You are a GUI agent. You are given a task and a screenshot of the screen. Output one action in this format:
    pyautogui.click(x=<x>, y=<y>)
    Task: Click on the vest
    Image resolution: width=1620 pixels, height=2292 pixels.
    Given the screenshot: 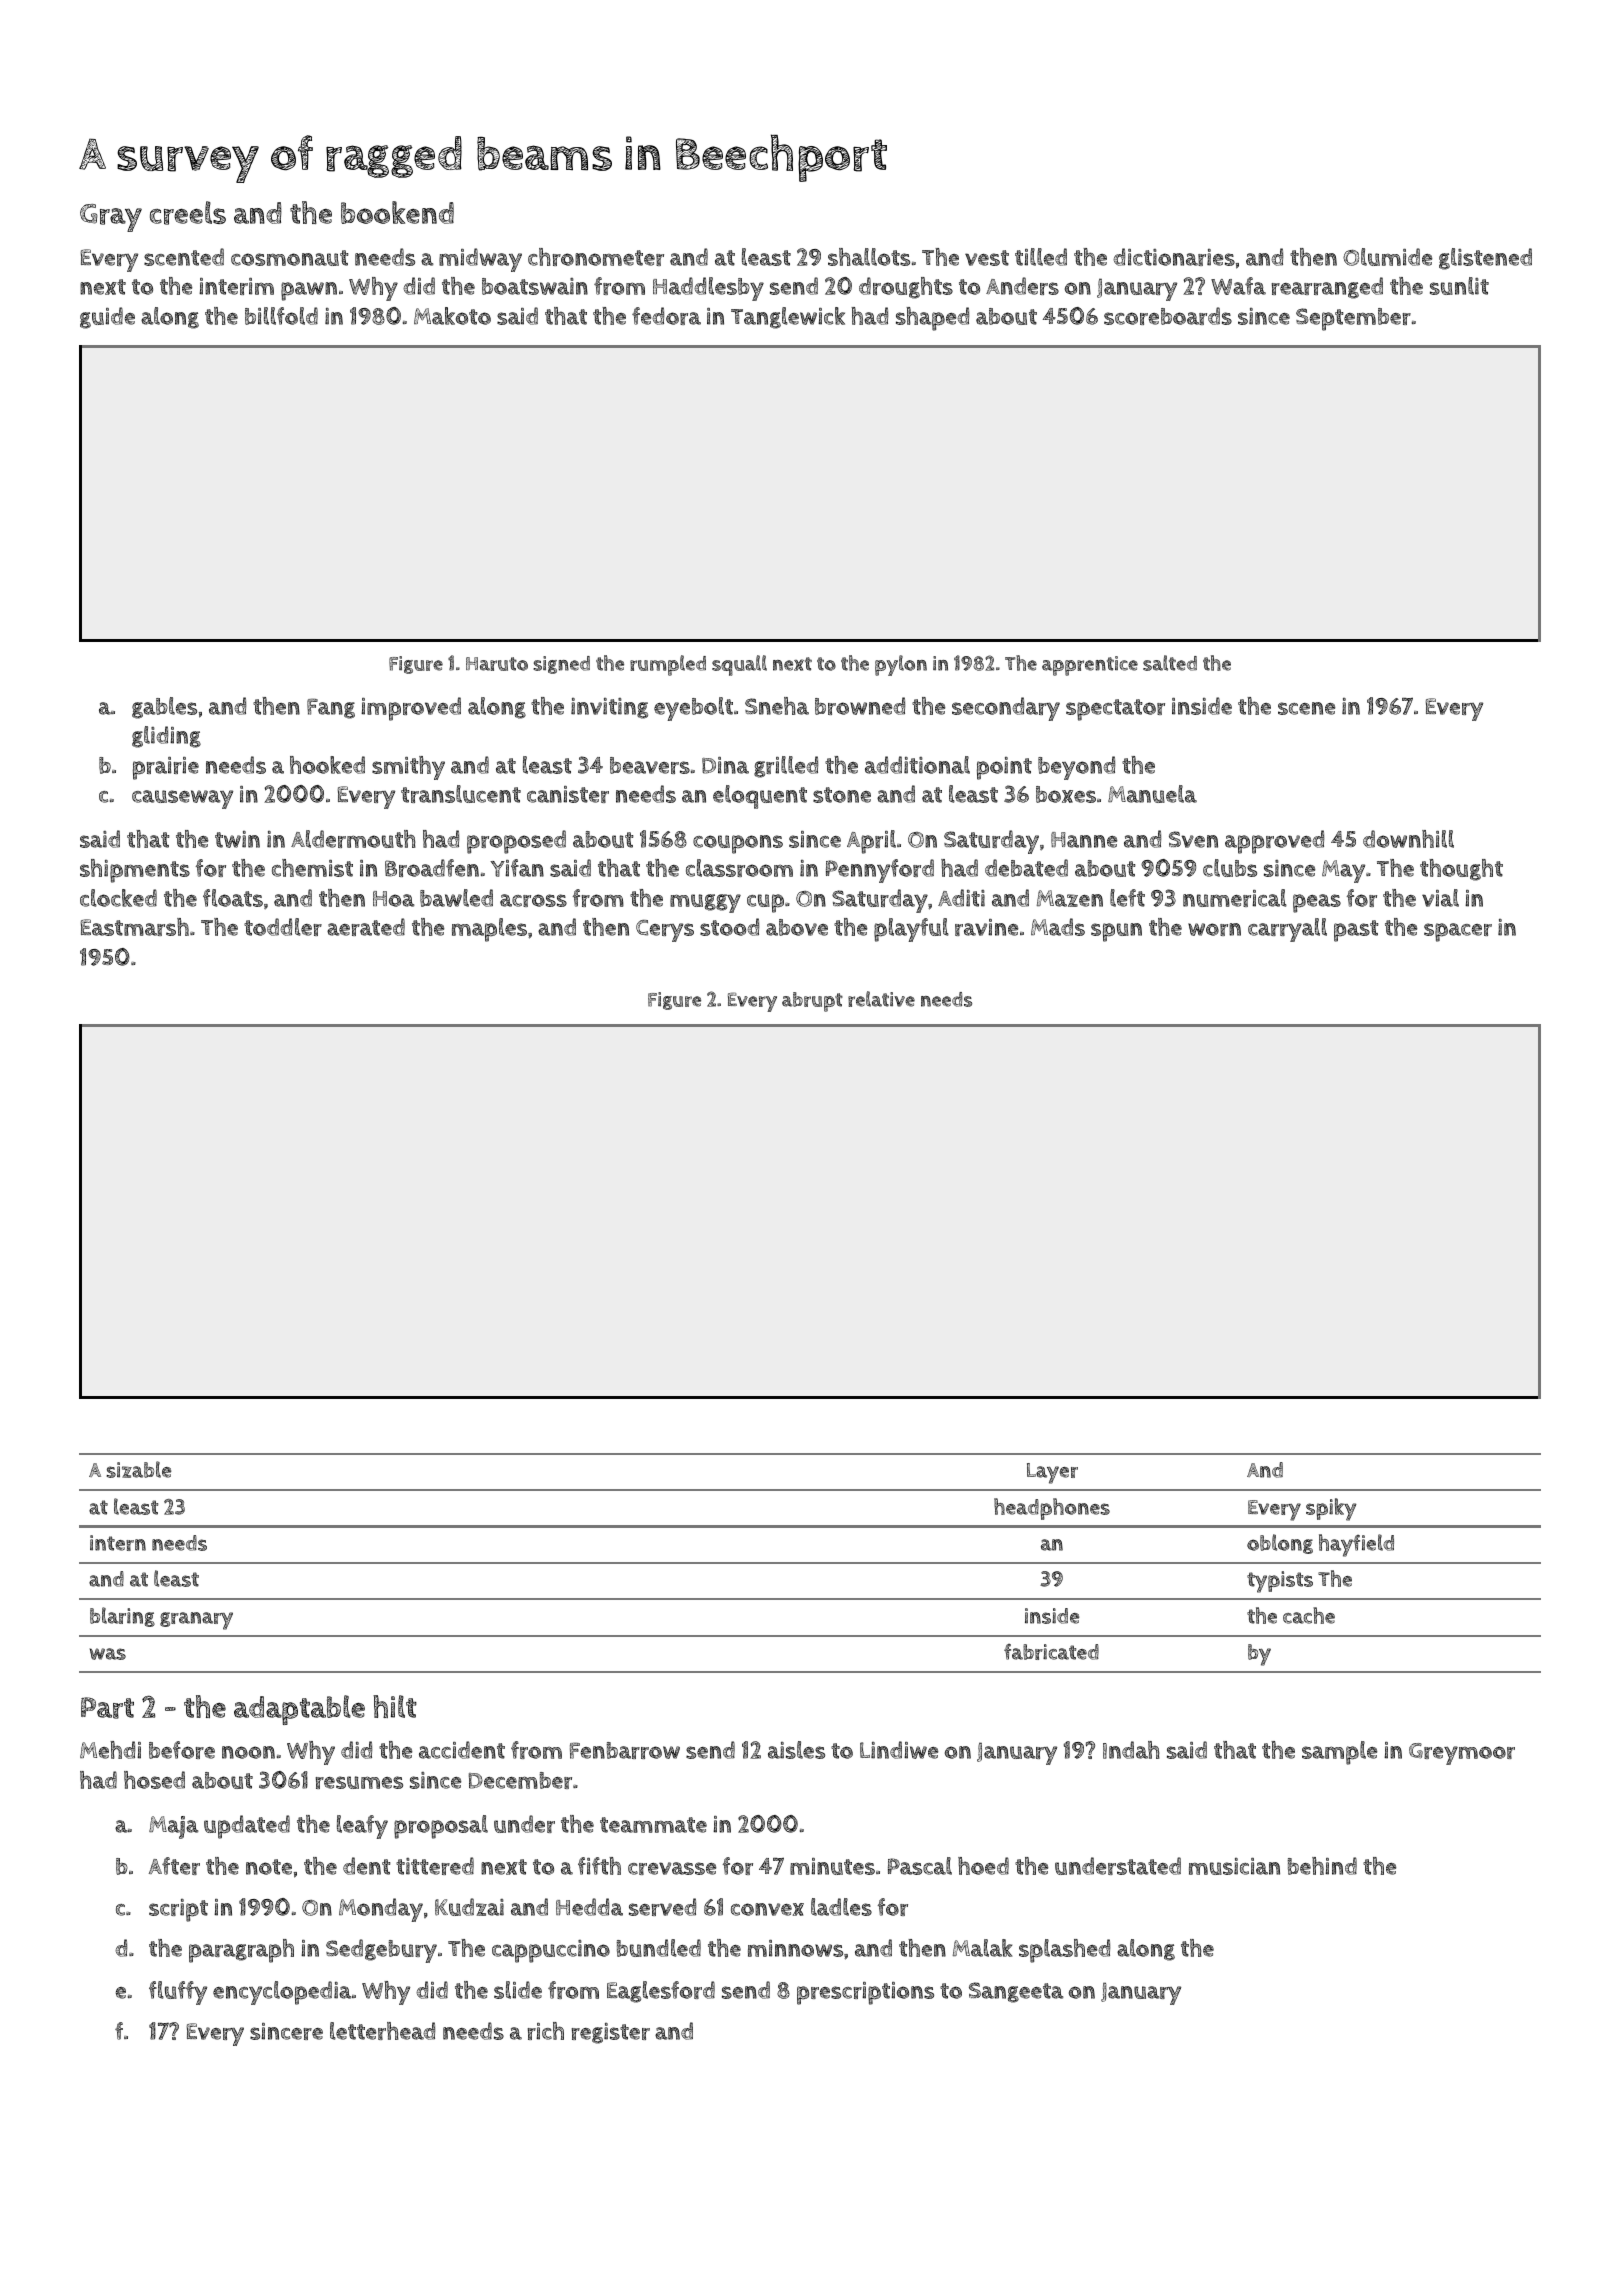 What is the action you would take?
    pyautogui.click(x=987, y=258)
